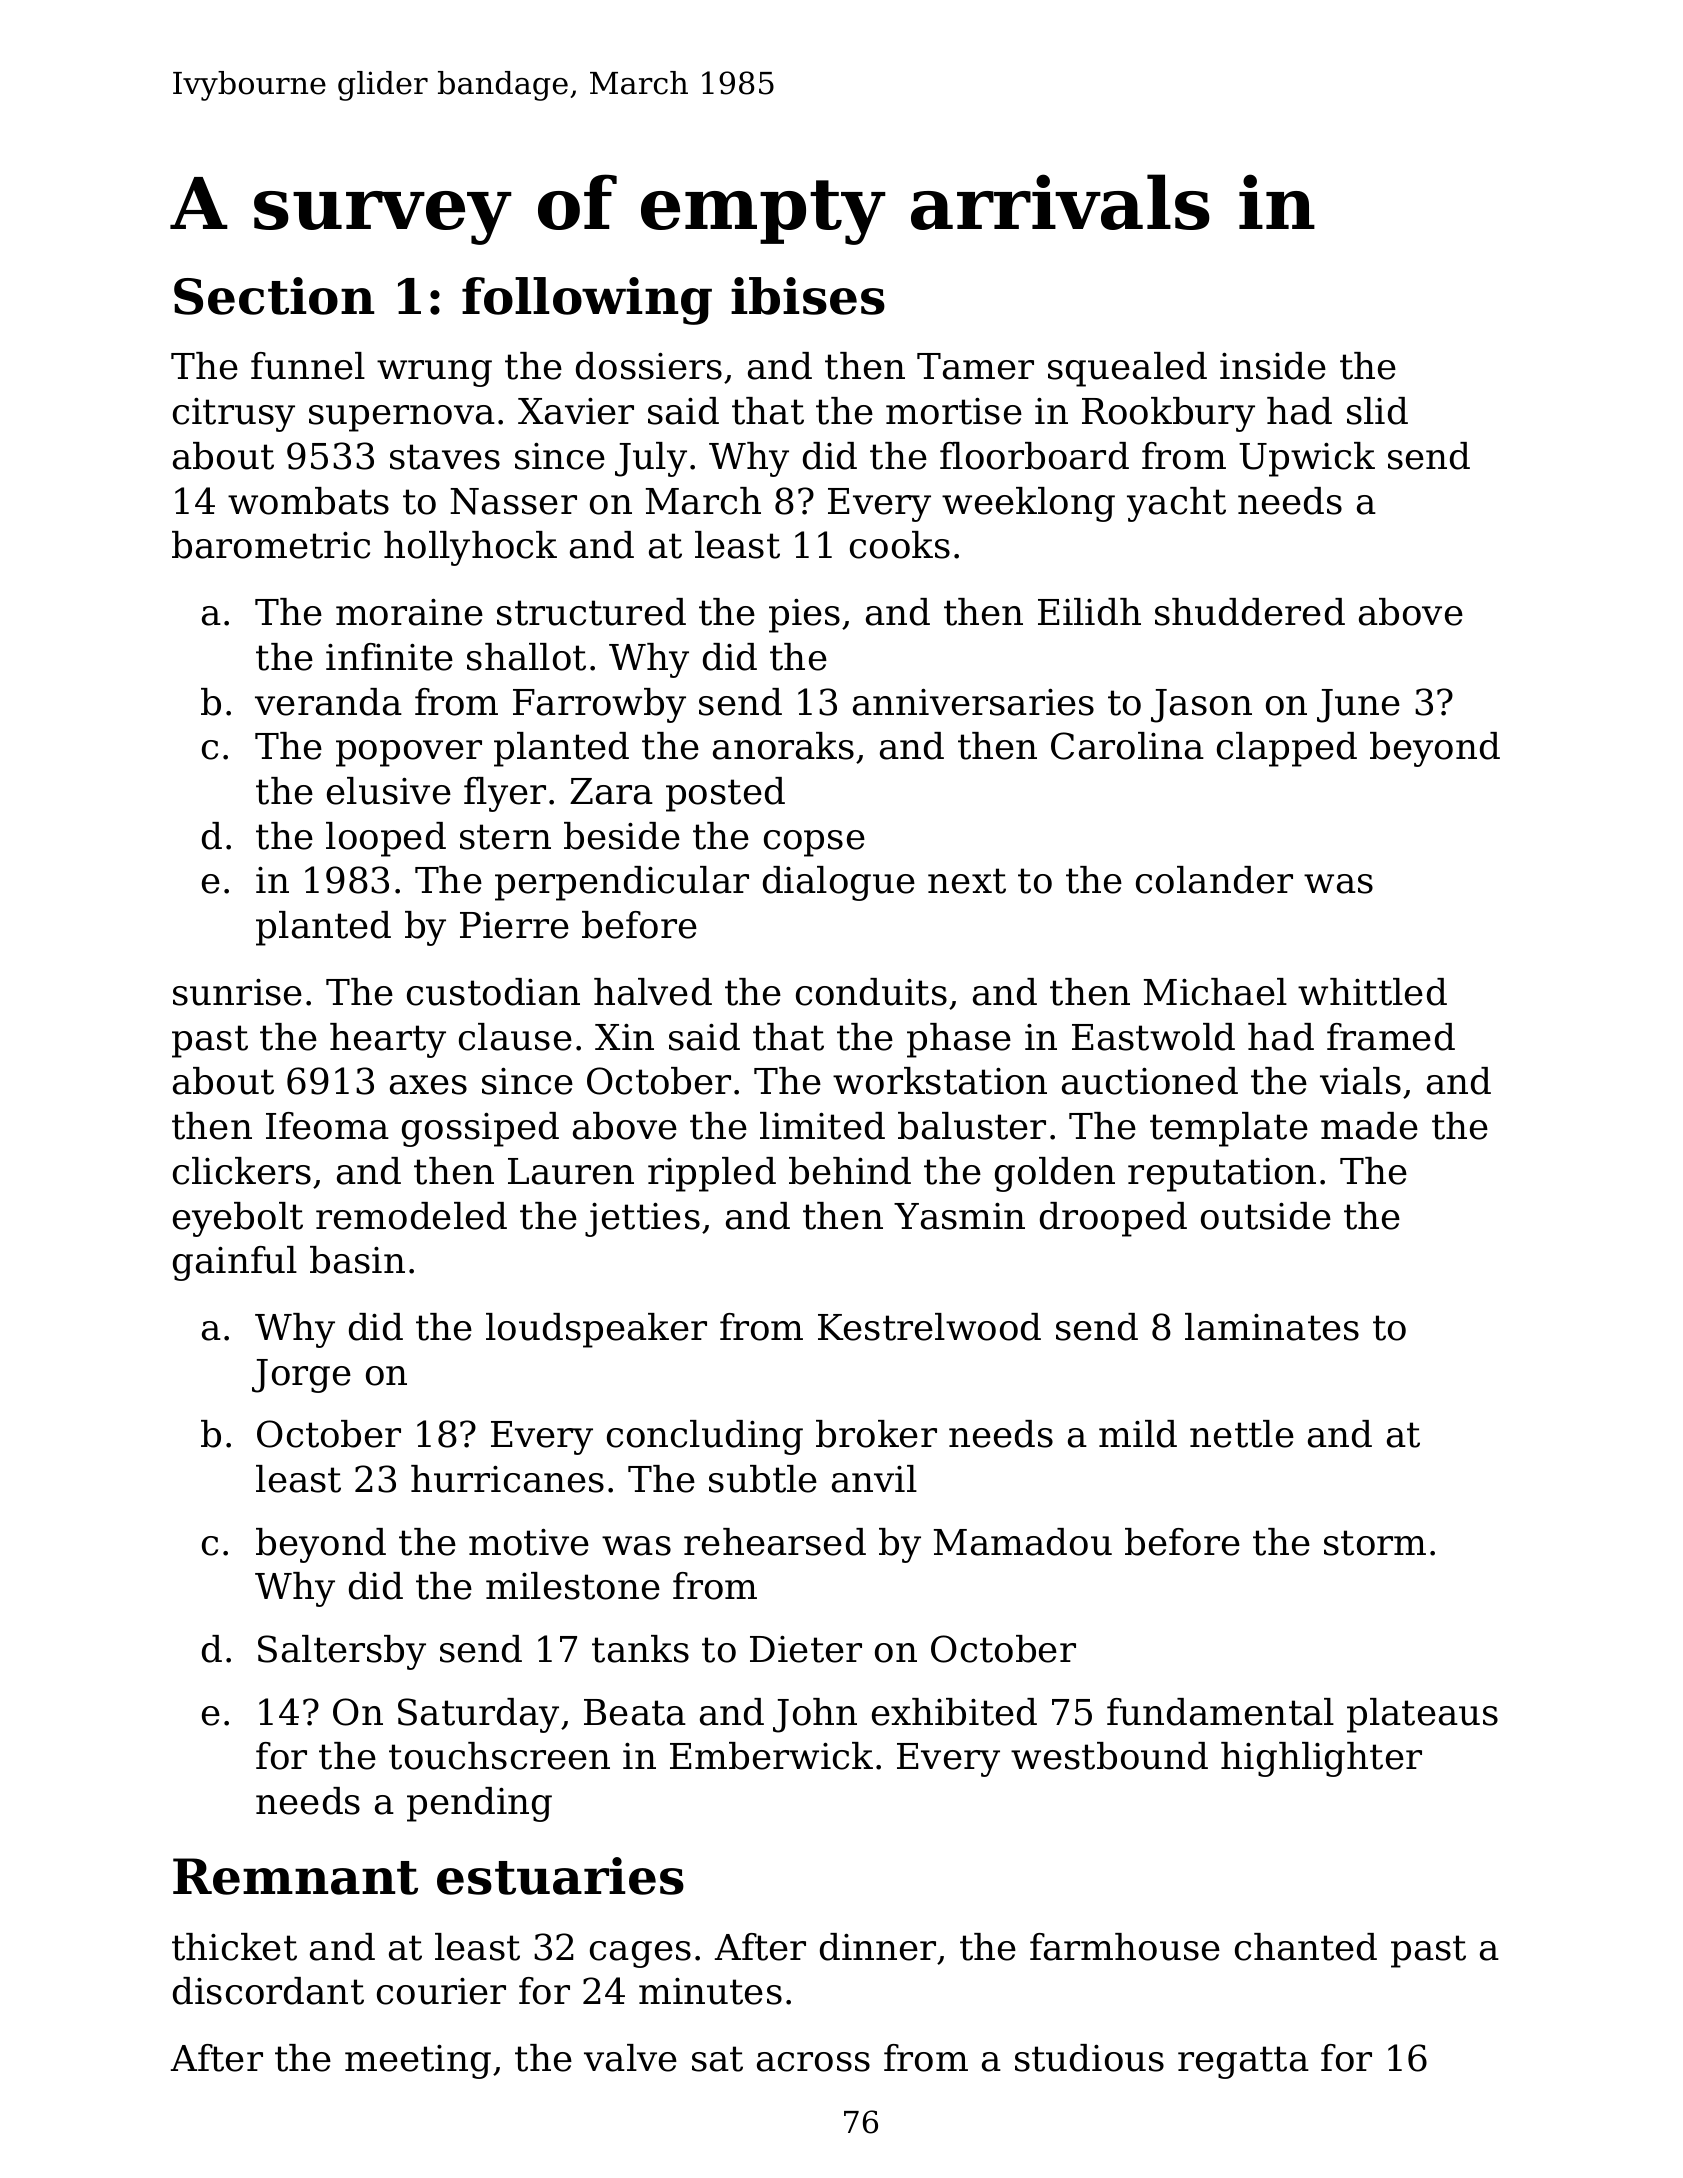 This screenshot has height=2178, width=1683. Describe the element at coordinates (808, 296) in the screenshot. I see `ibises` at that location.
